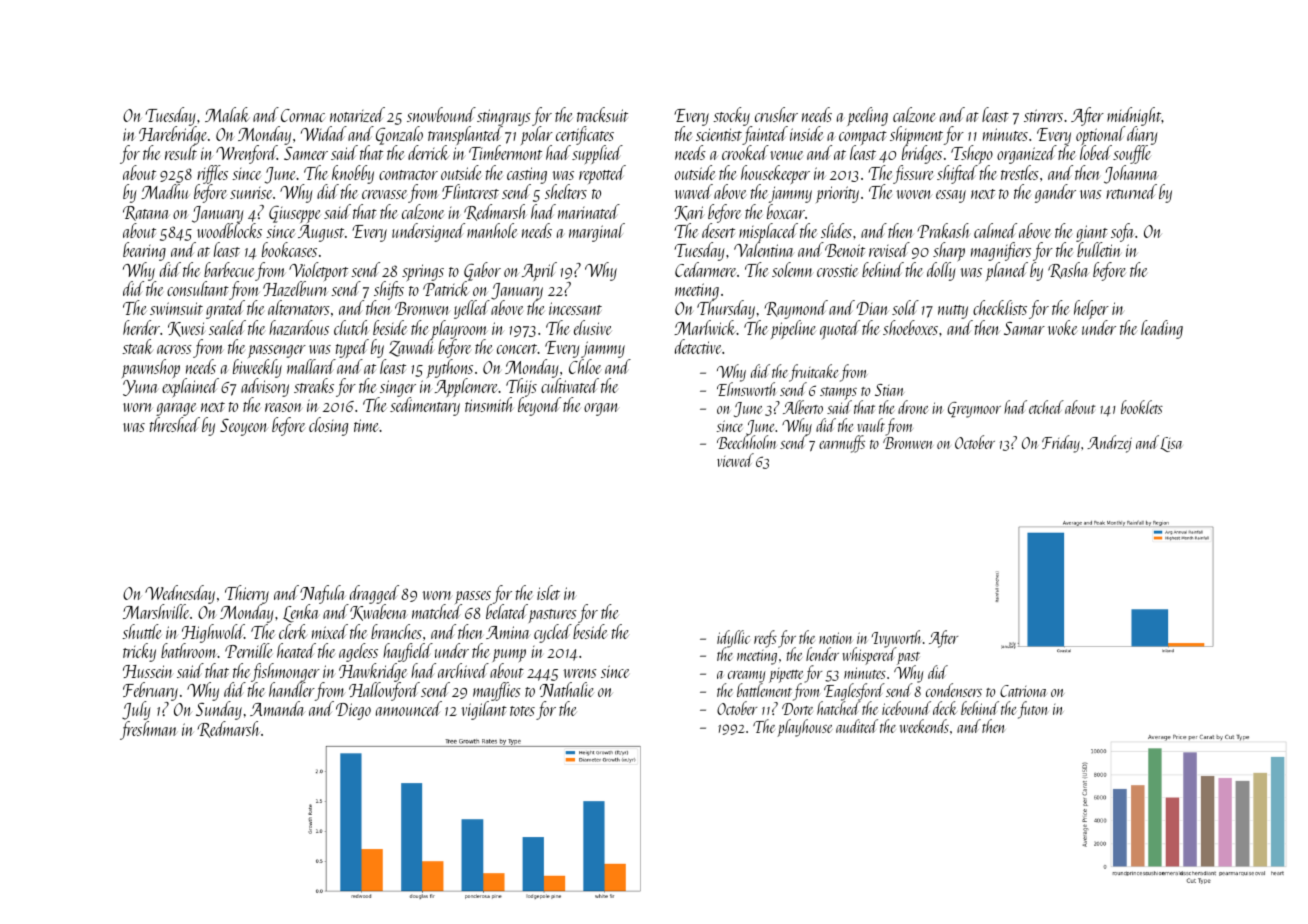 Image resolution: width=1308 pixels, height=924 pixels. Describe the element at coordinates (227, 114) in the document. I see `Malak` at that location.
